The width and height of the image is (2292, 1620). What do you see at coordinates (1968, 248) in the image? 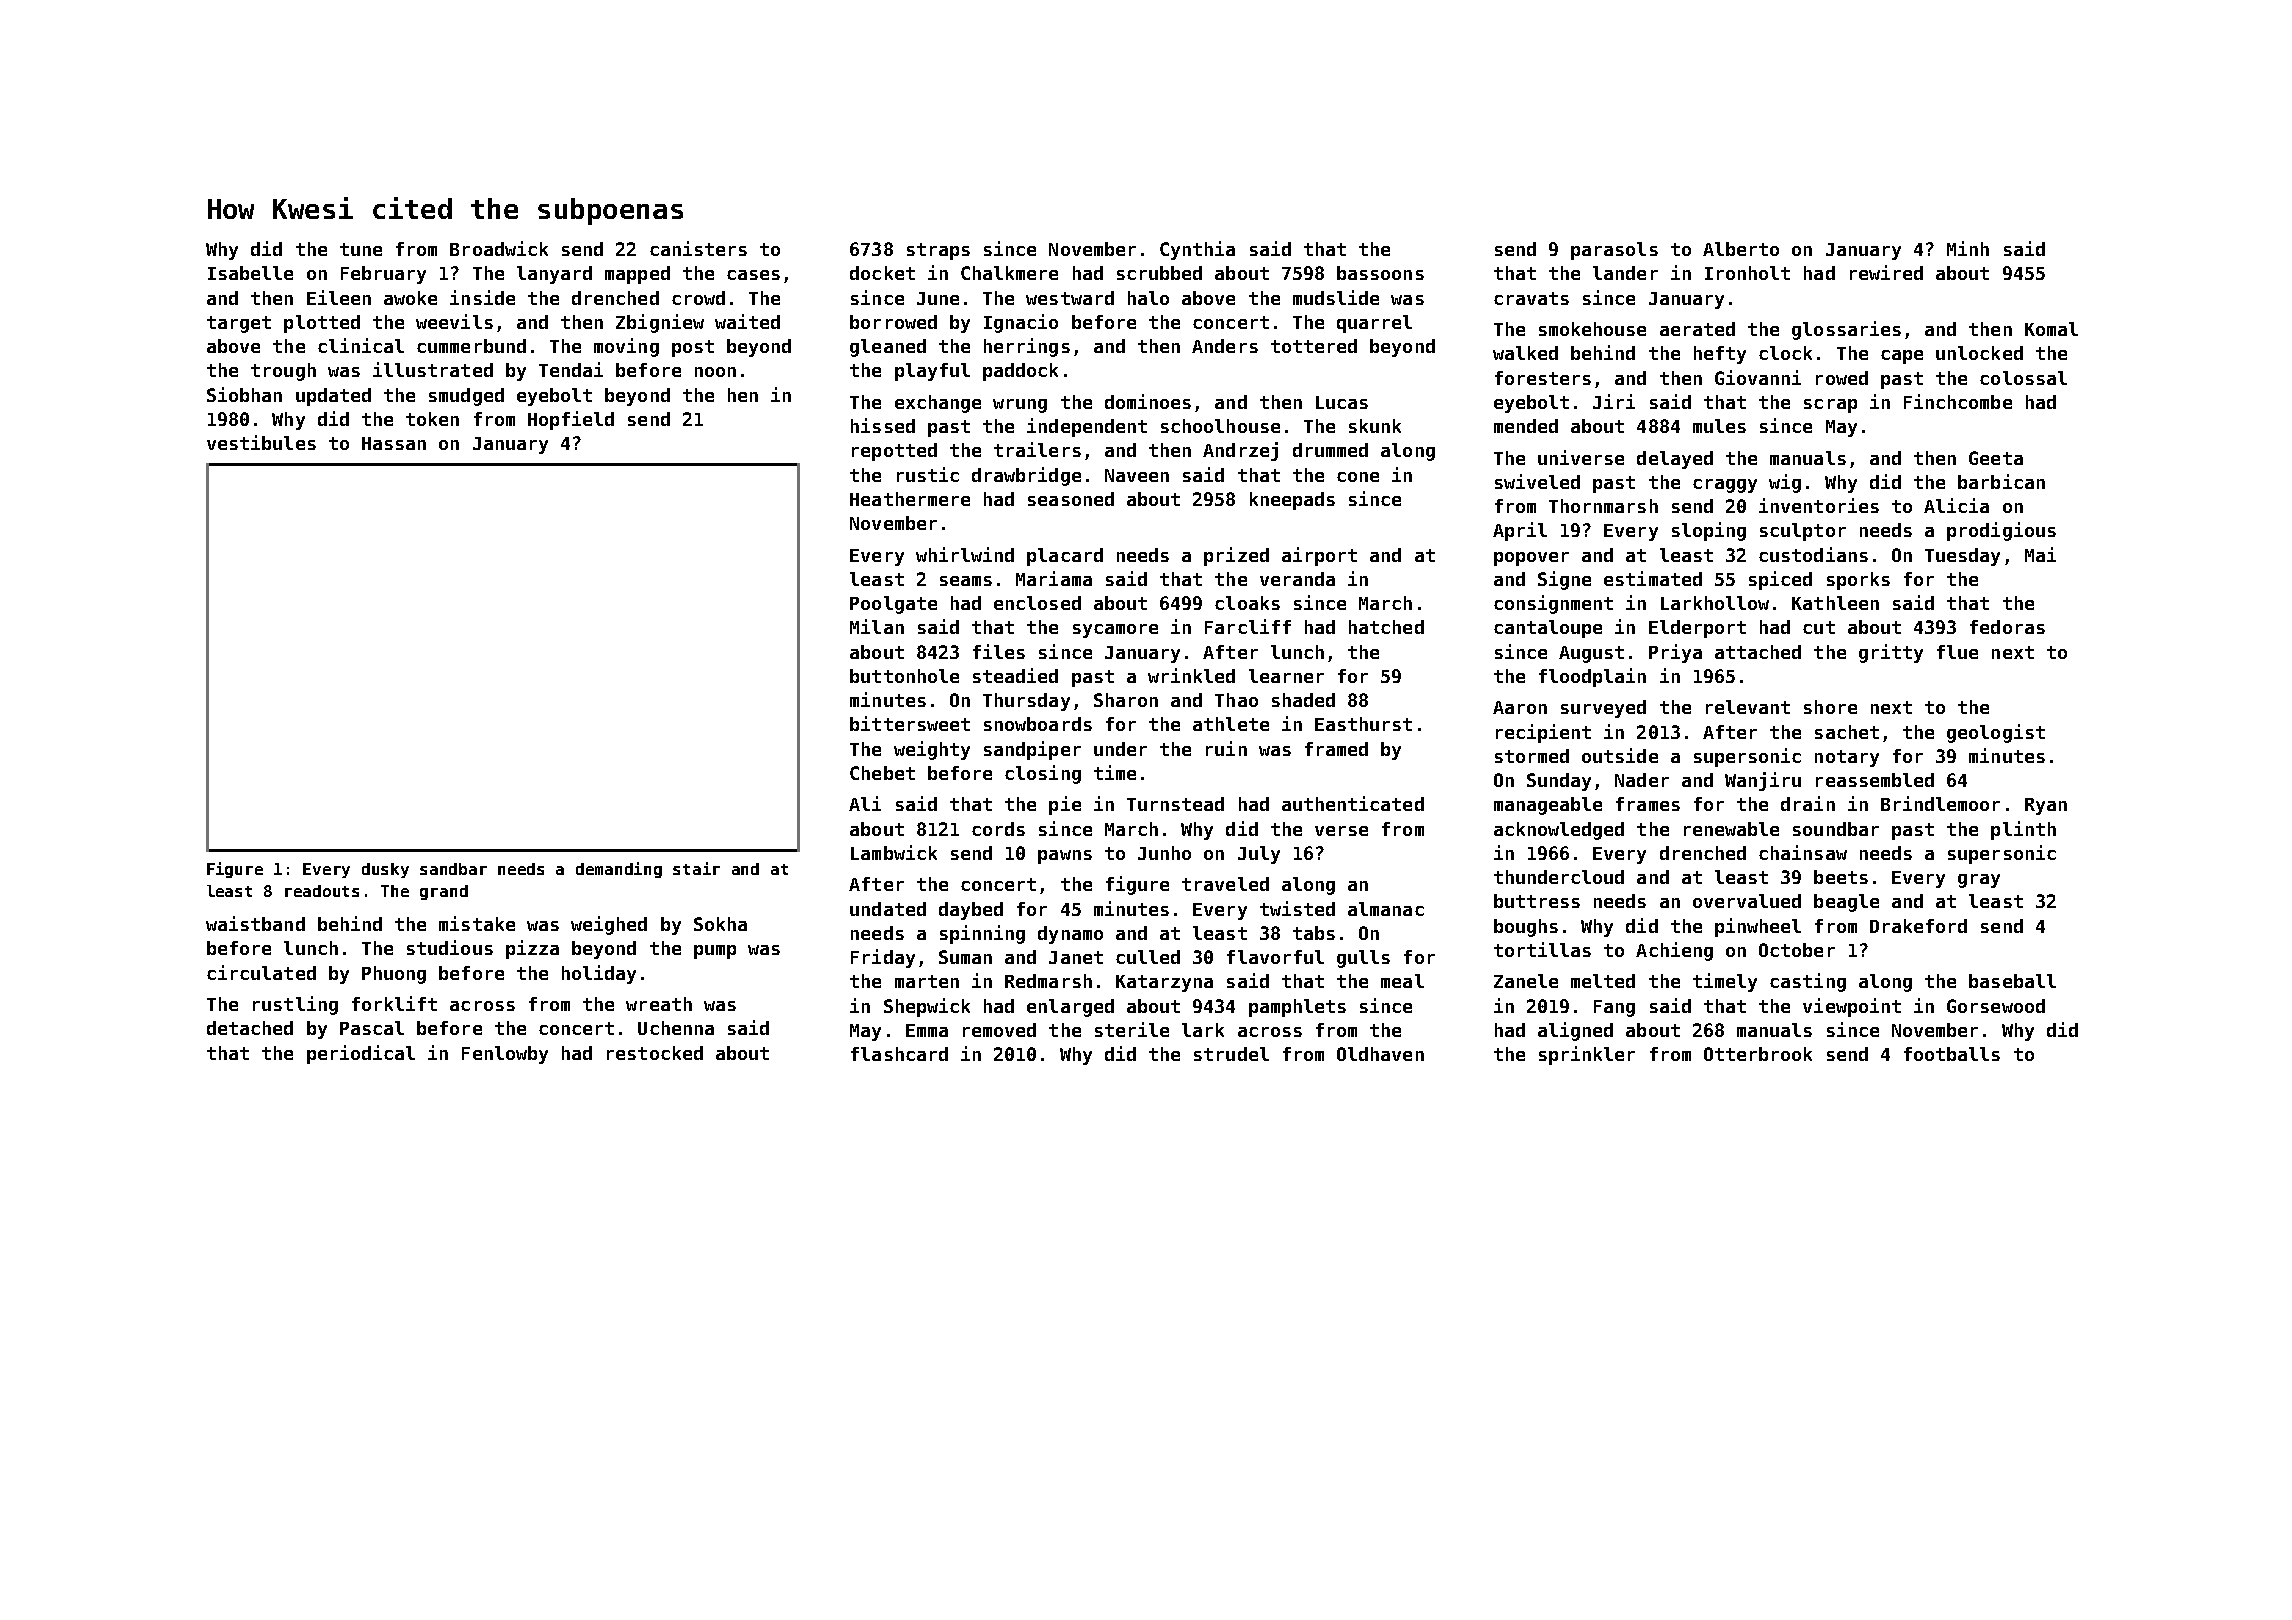
I see `Minh` at bounding box center [1968, 248].
